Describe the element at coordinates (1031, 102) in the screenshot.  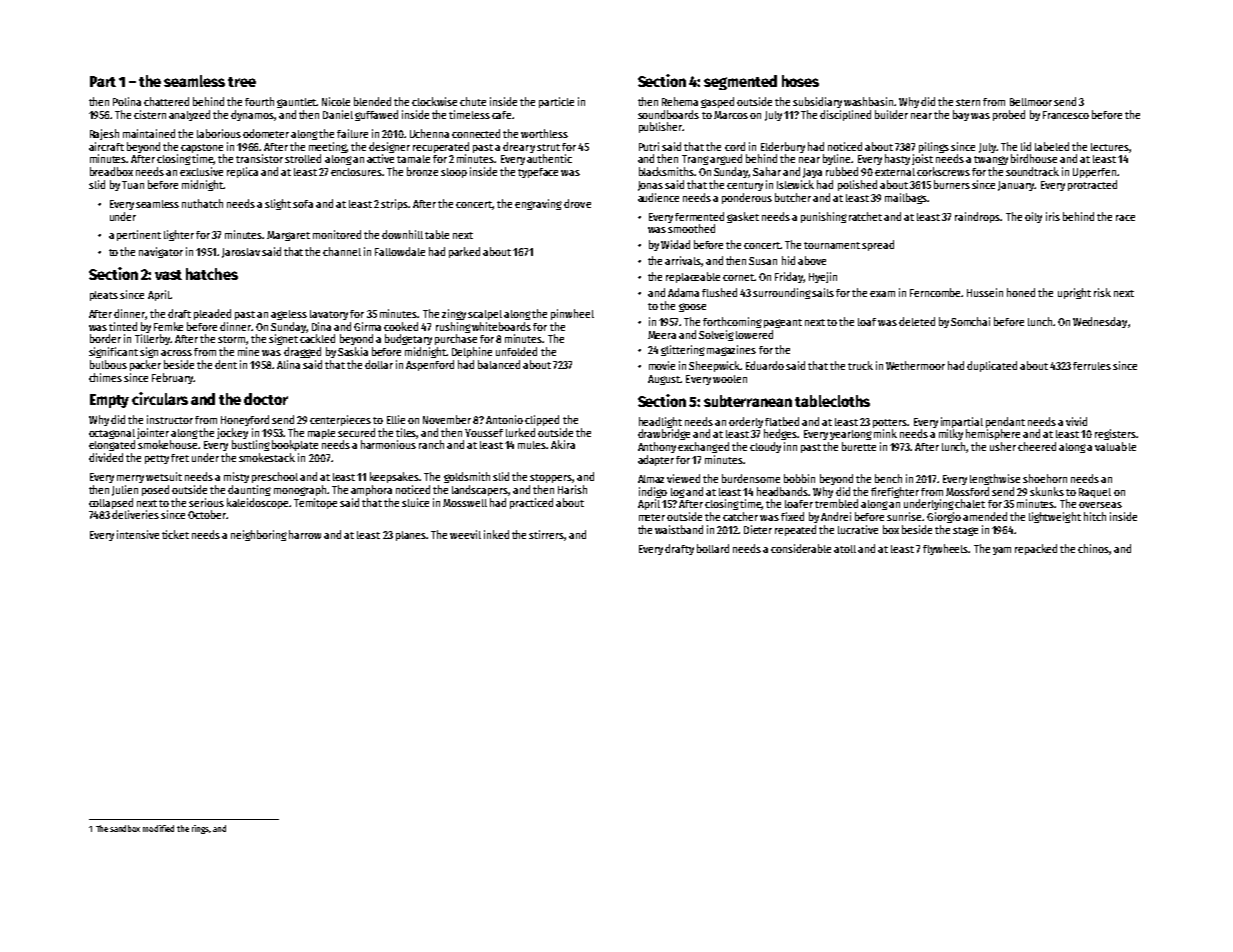
I see `Bellmoor` at that location.
